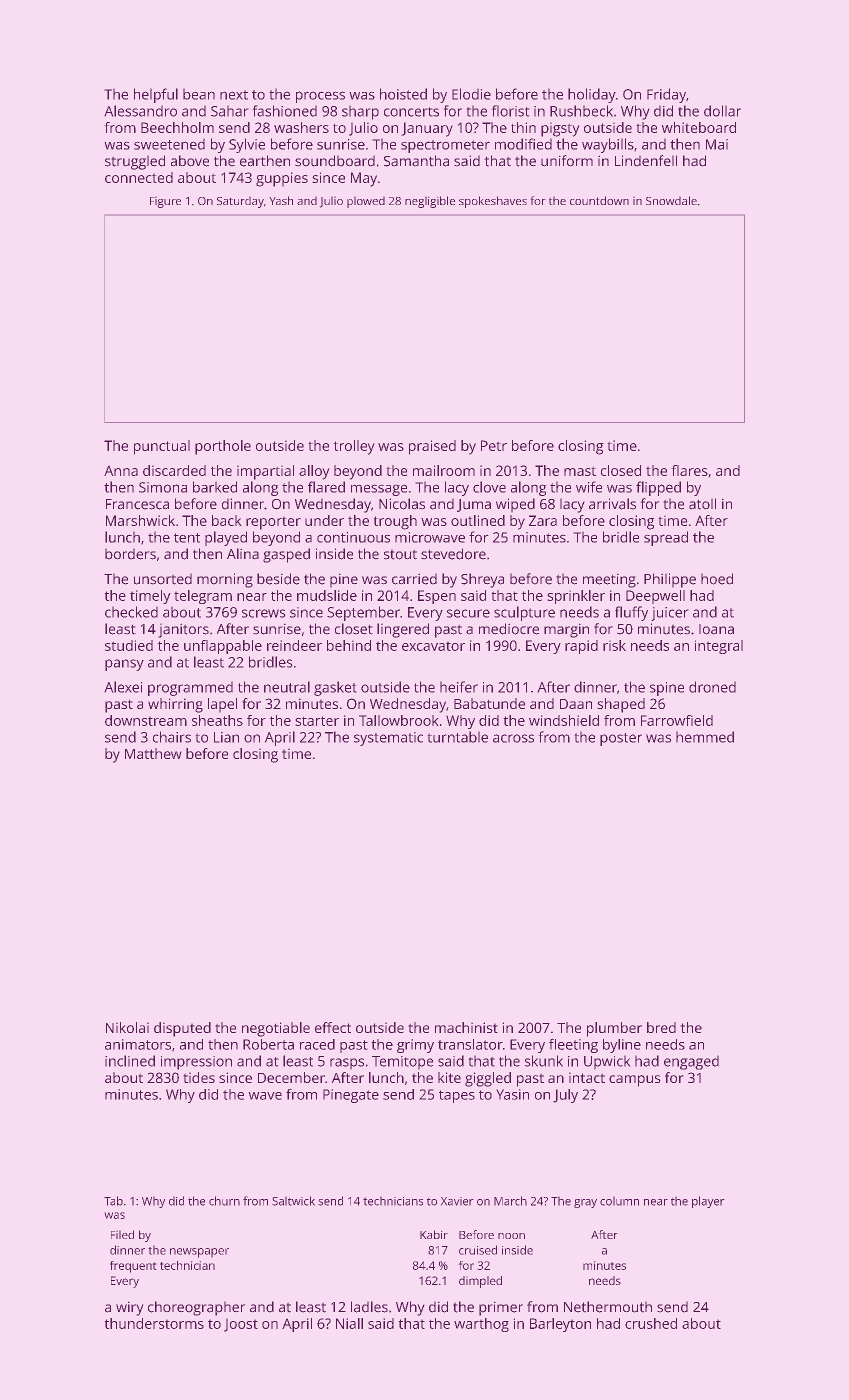 The image size is (849, 1400). What do you see at coordinates (691, 1063) in the page?
I see `engaged` at bounding box center [691, 1063].
